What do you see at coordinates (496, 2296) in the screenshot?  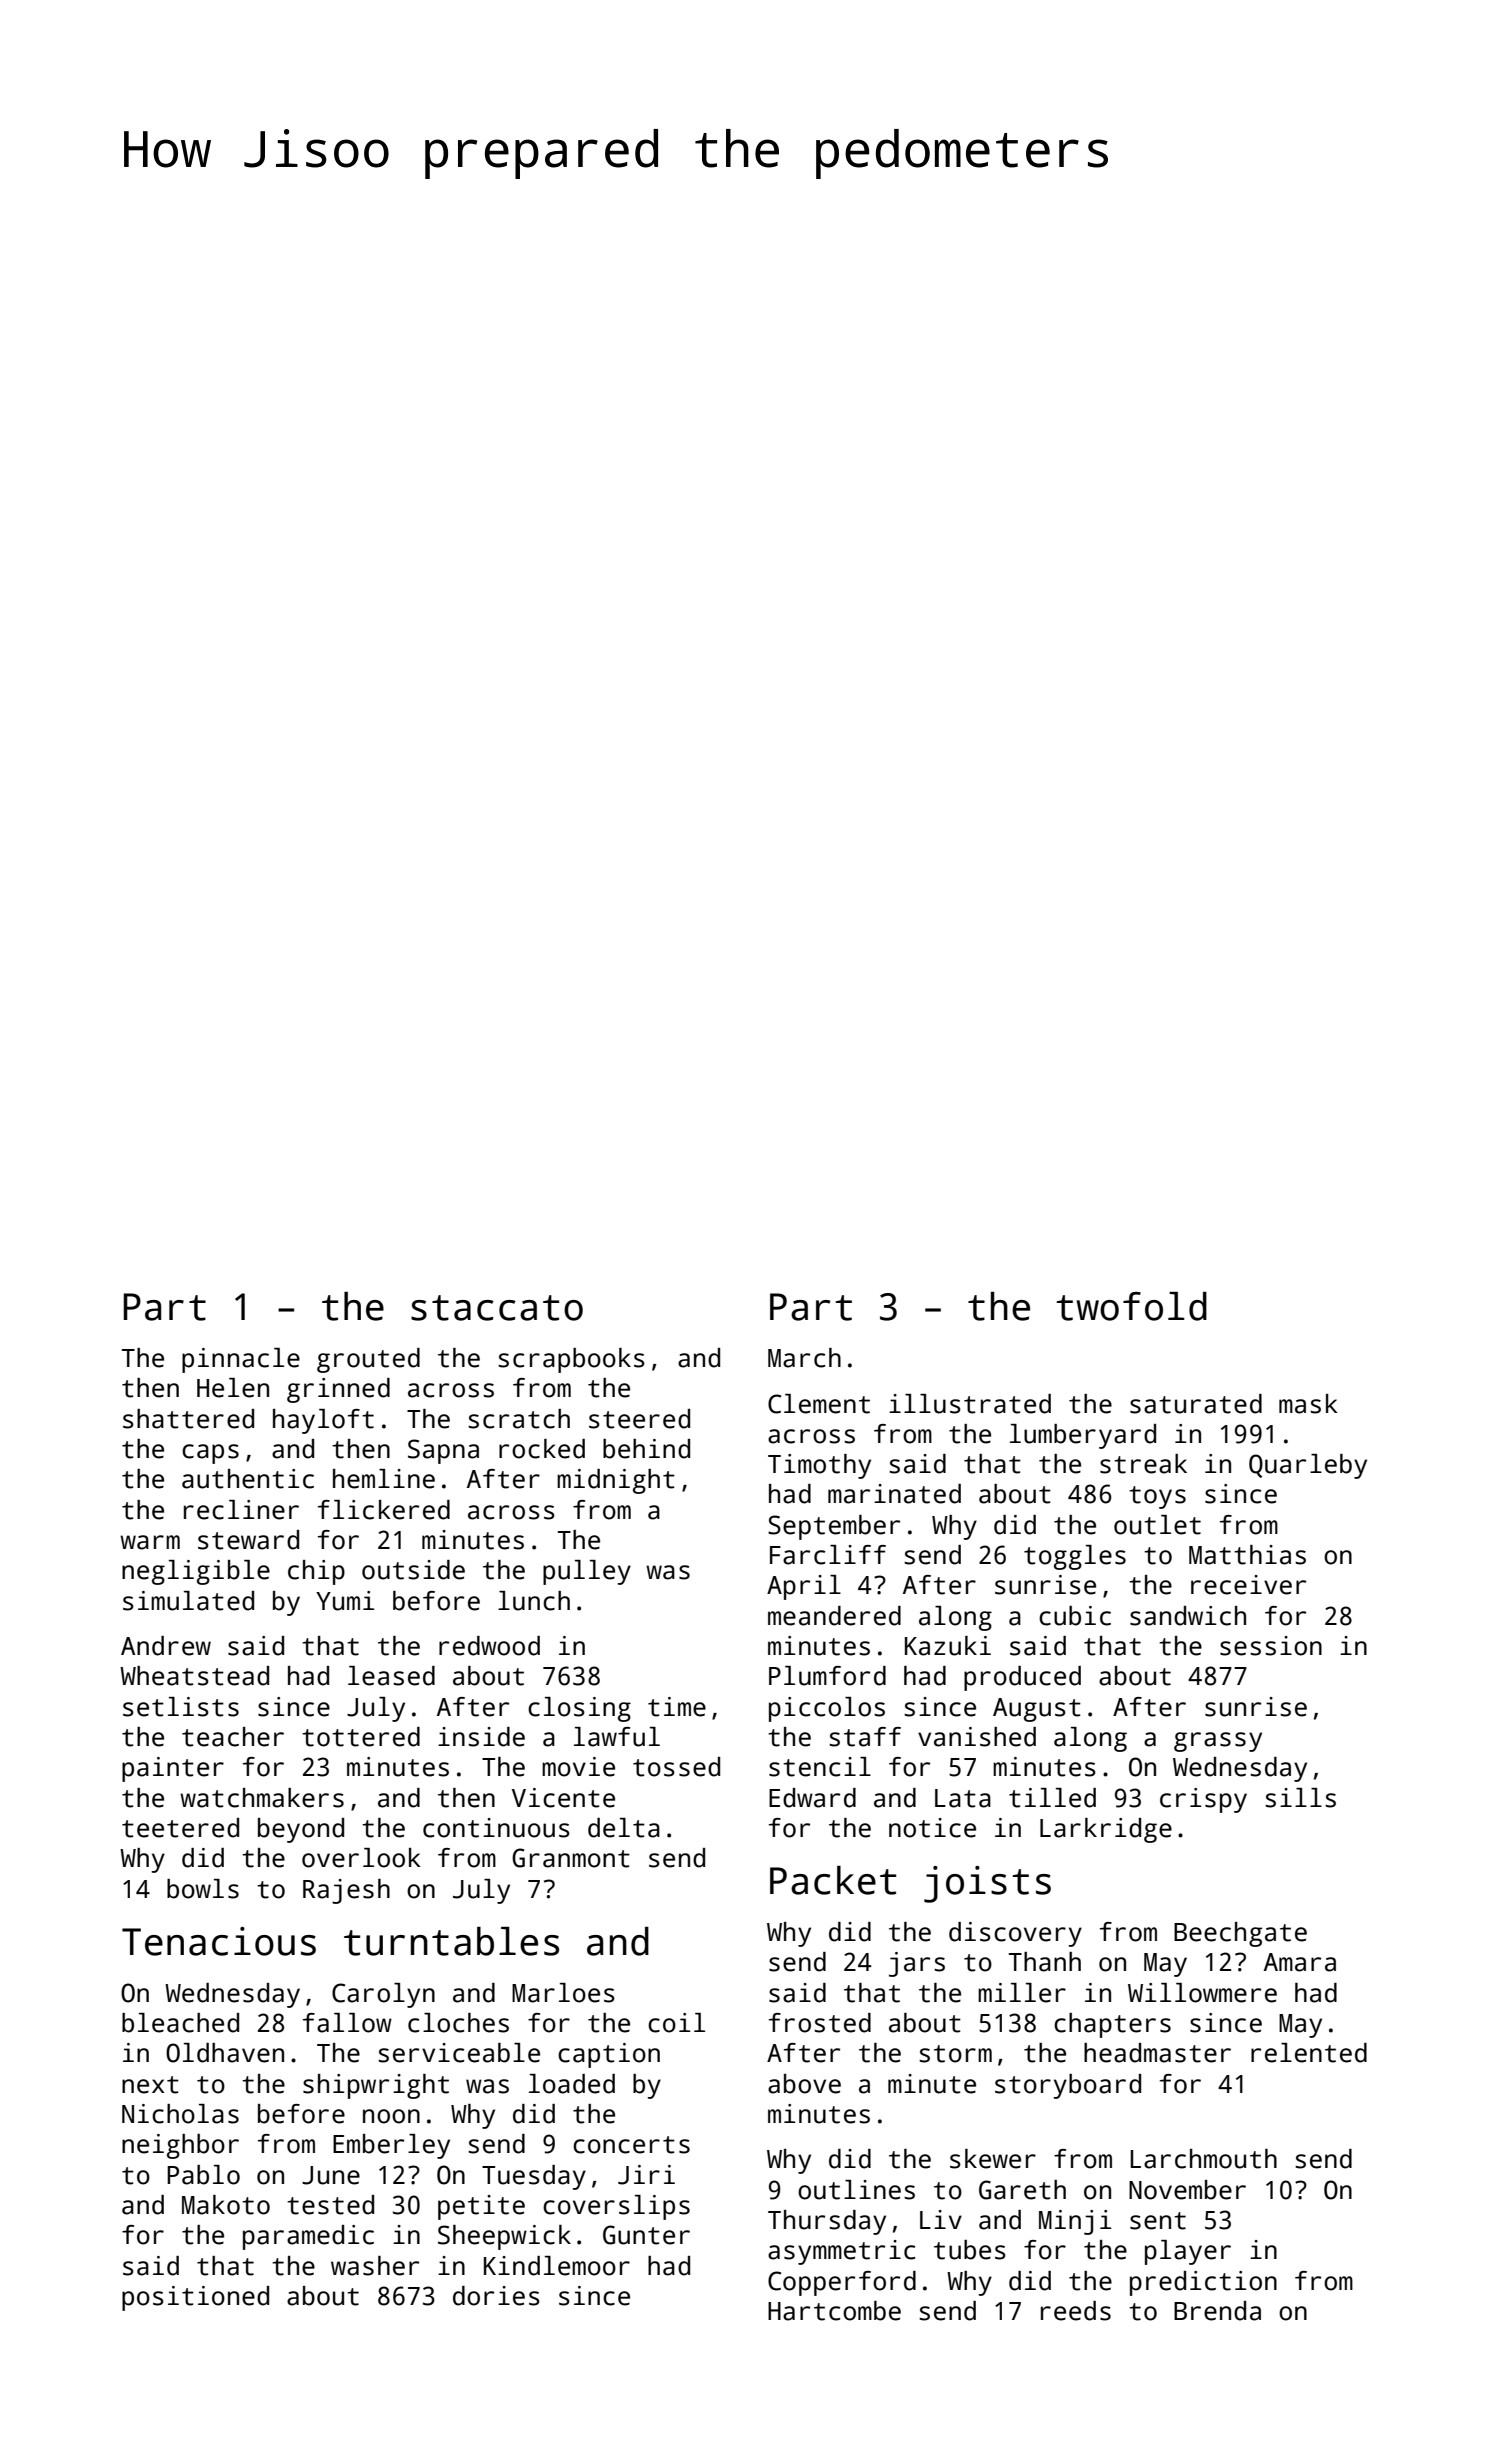 I see `dories` at bounding box center [496, 2296].
